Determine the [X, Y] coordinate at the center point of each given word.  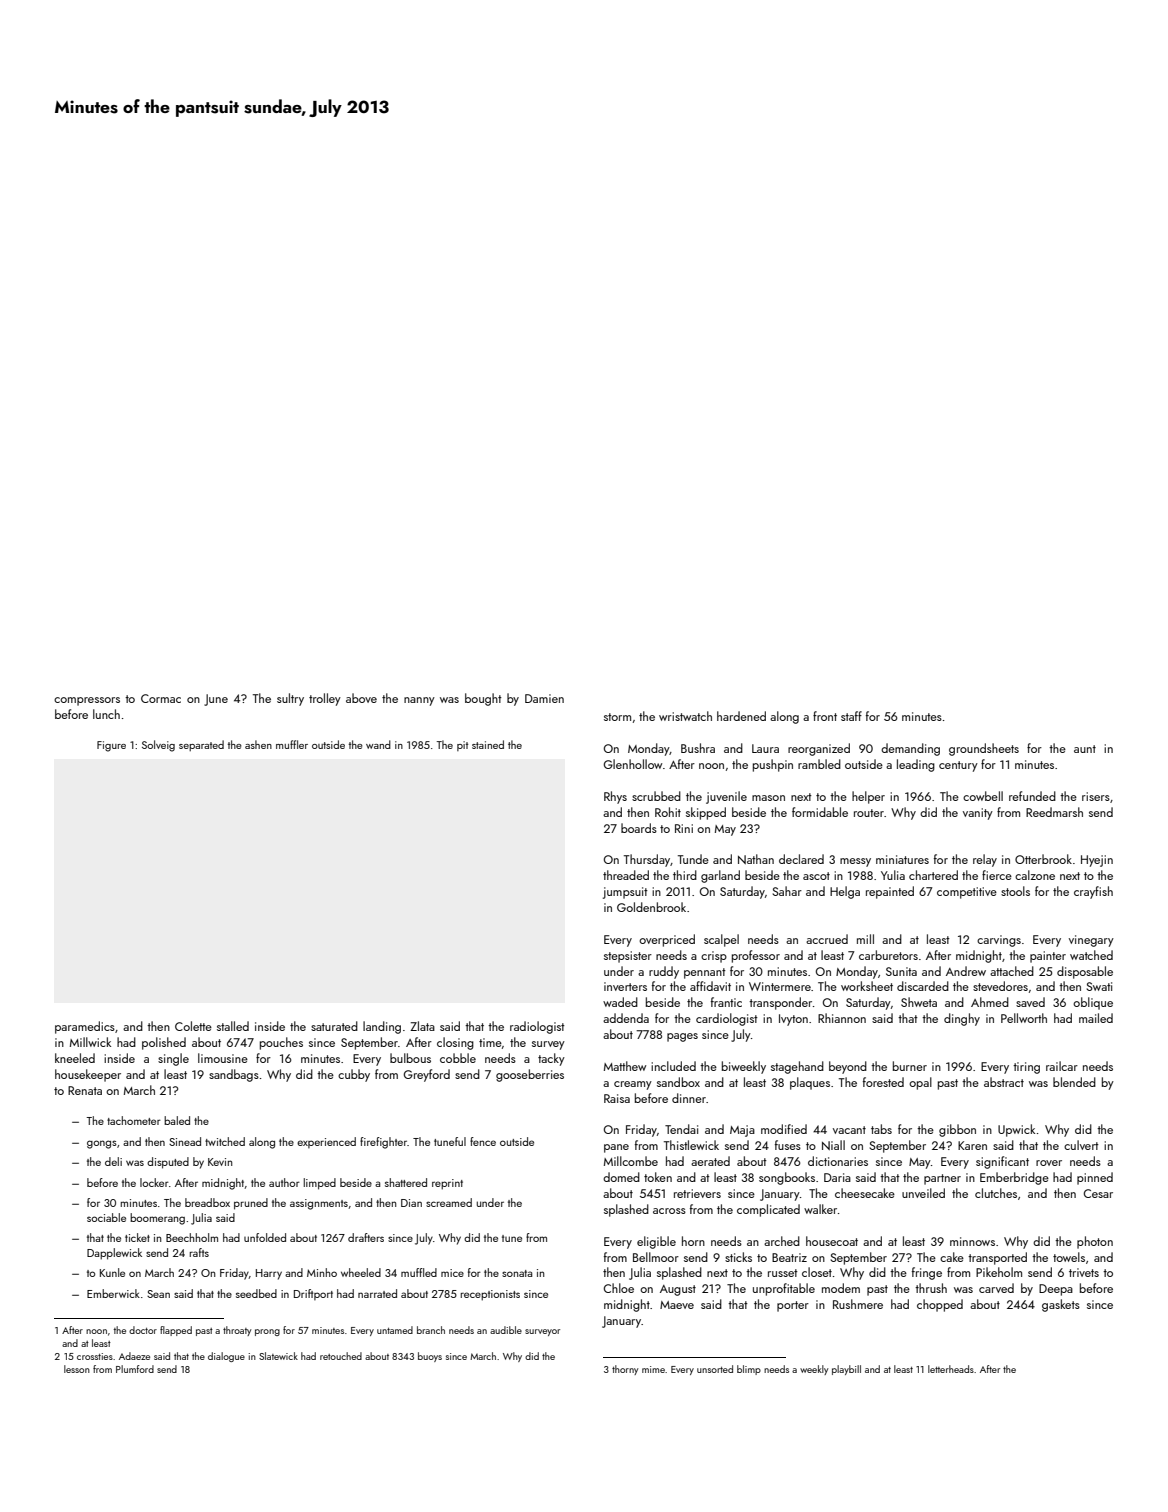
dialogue [226, 1357]
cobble [458, 1058]
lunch [106, 714]
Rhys [615, 797]
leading [916, 765]
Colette [193, 1026]
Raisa [617, 1098]
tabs [881, 1129]
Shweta [919, 1002]
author [284, 1182]
